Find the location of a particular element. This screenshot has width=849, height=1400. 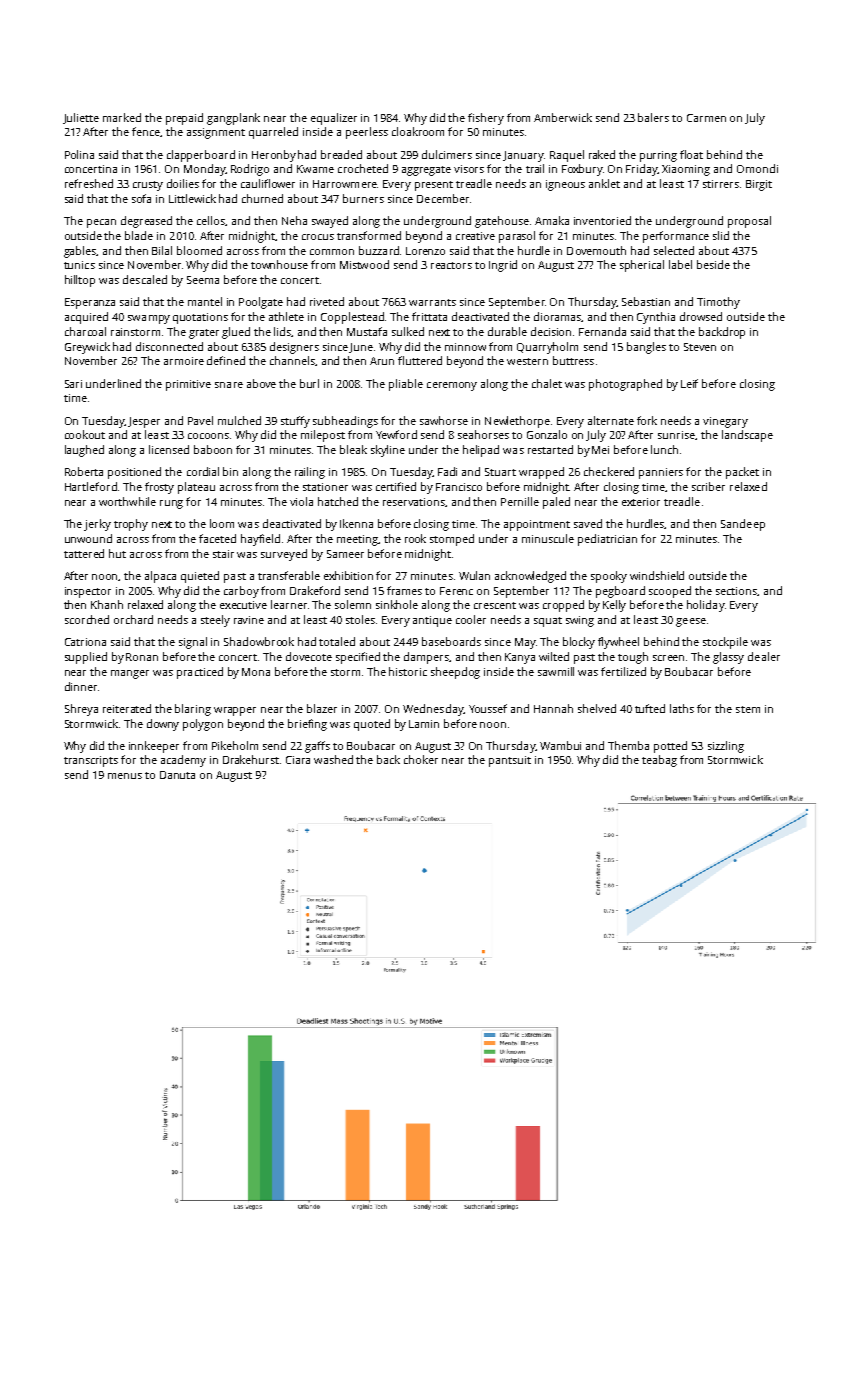

fluttered is located at coordinates (420, 360).
